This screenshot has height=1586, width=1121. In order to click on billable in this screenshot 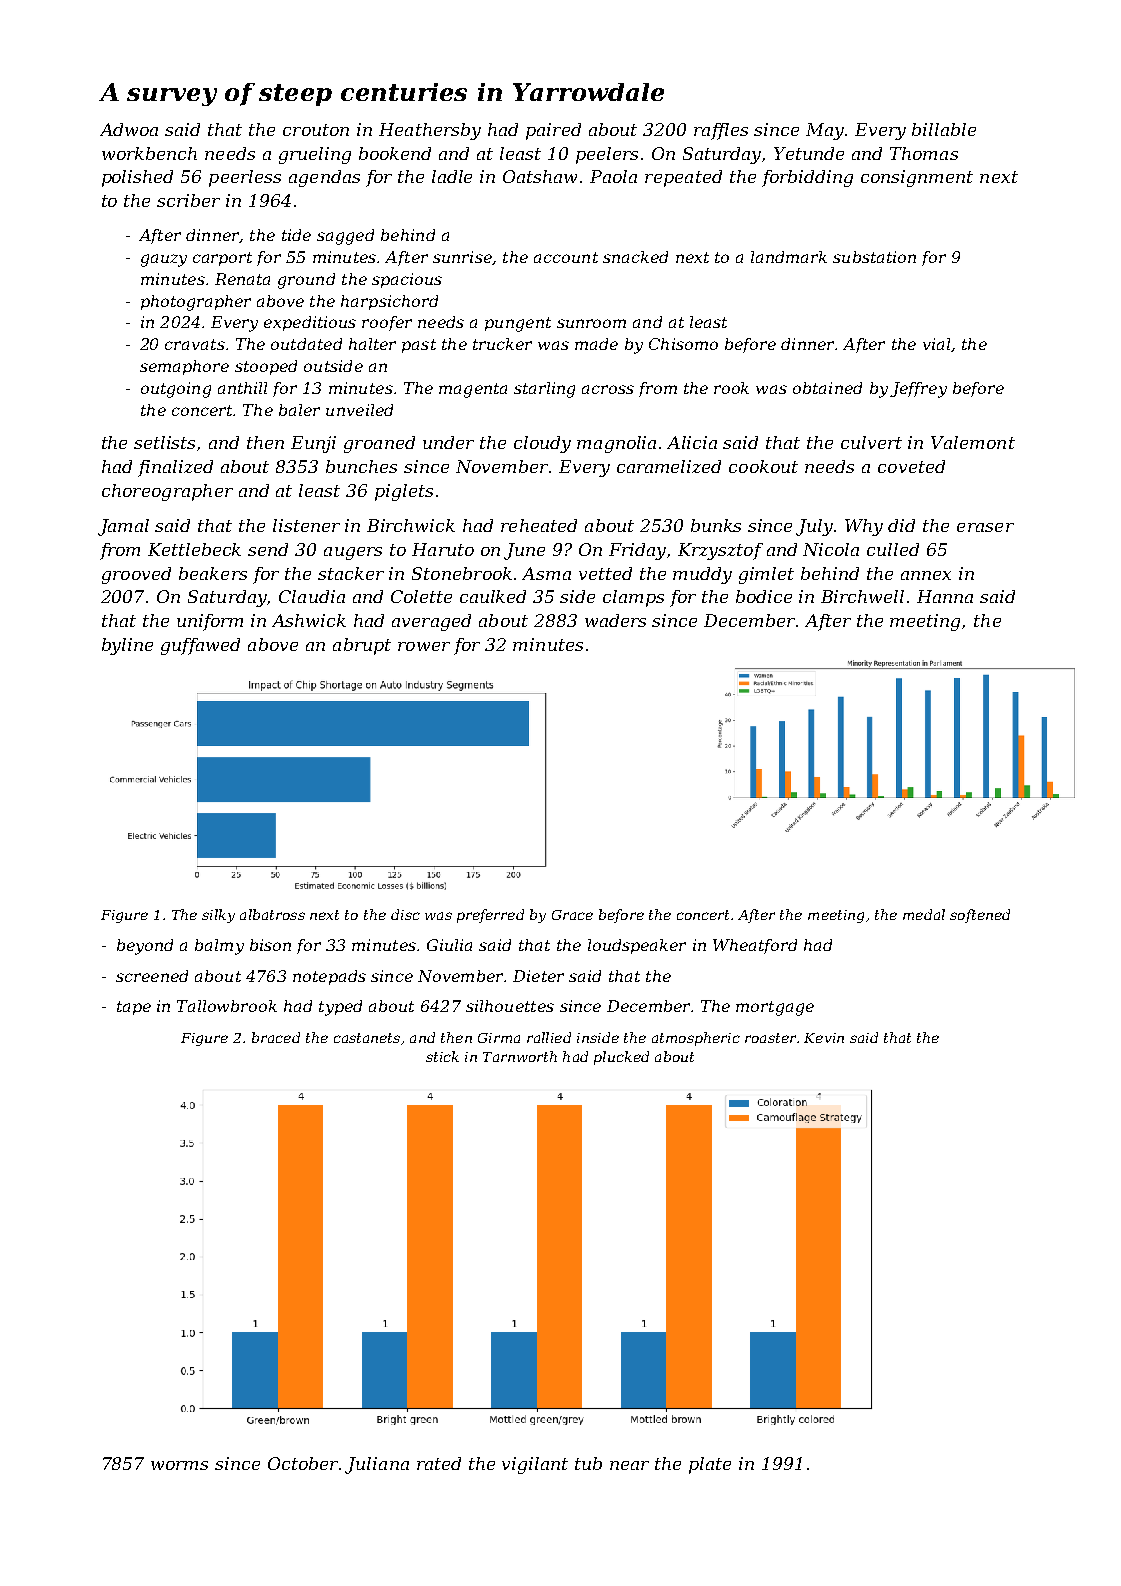, I will do `click(944, 129)`.
